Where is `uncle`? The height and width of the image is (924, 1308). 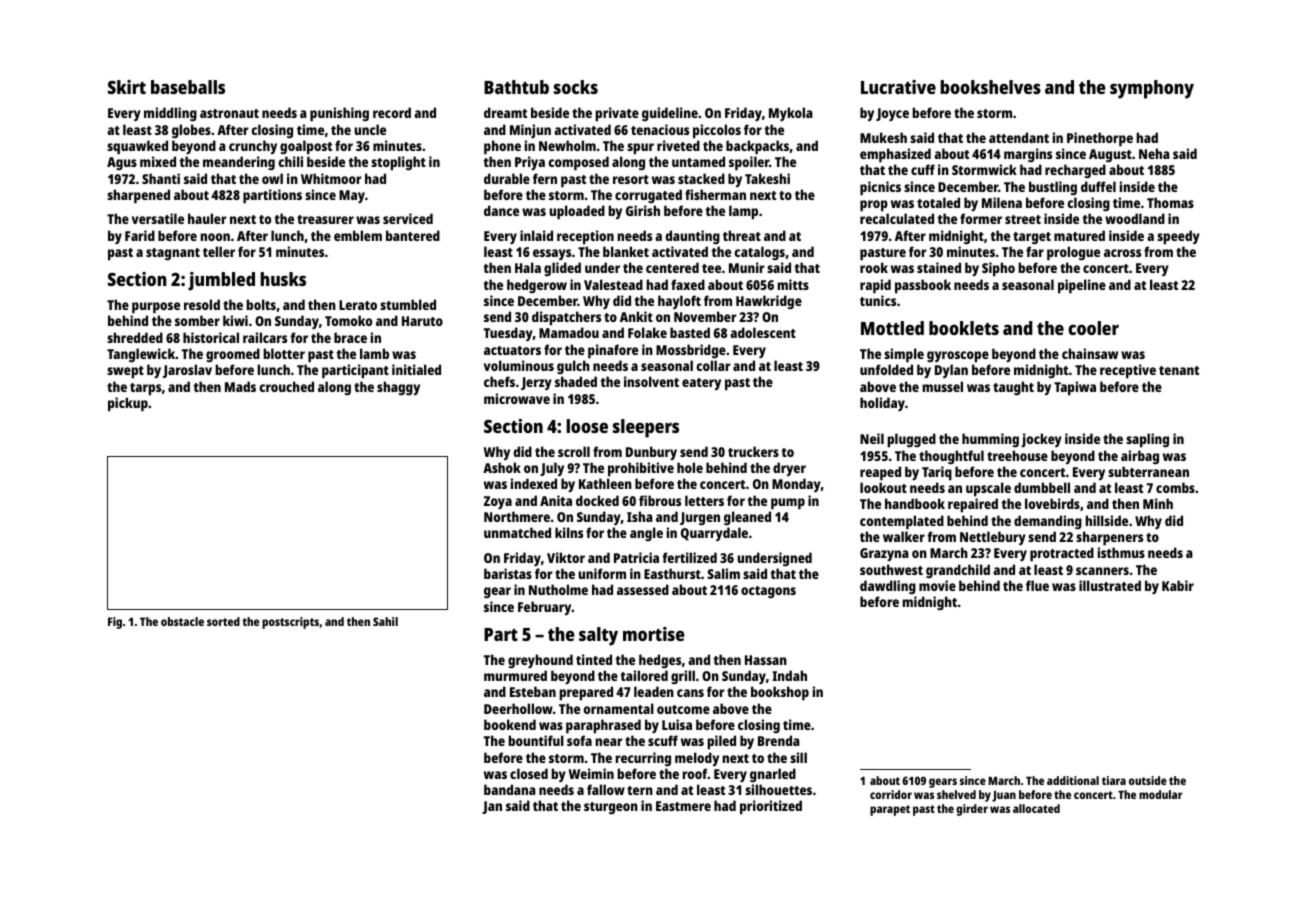 uncle is located at coordinates (370, 129).
